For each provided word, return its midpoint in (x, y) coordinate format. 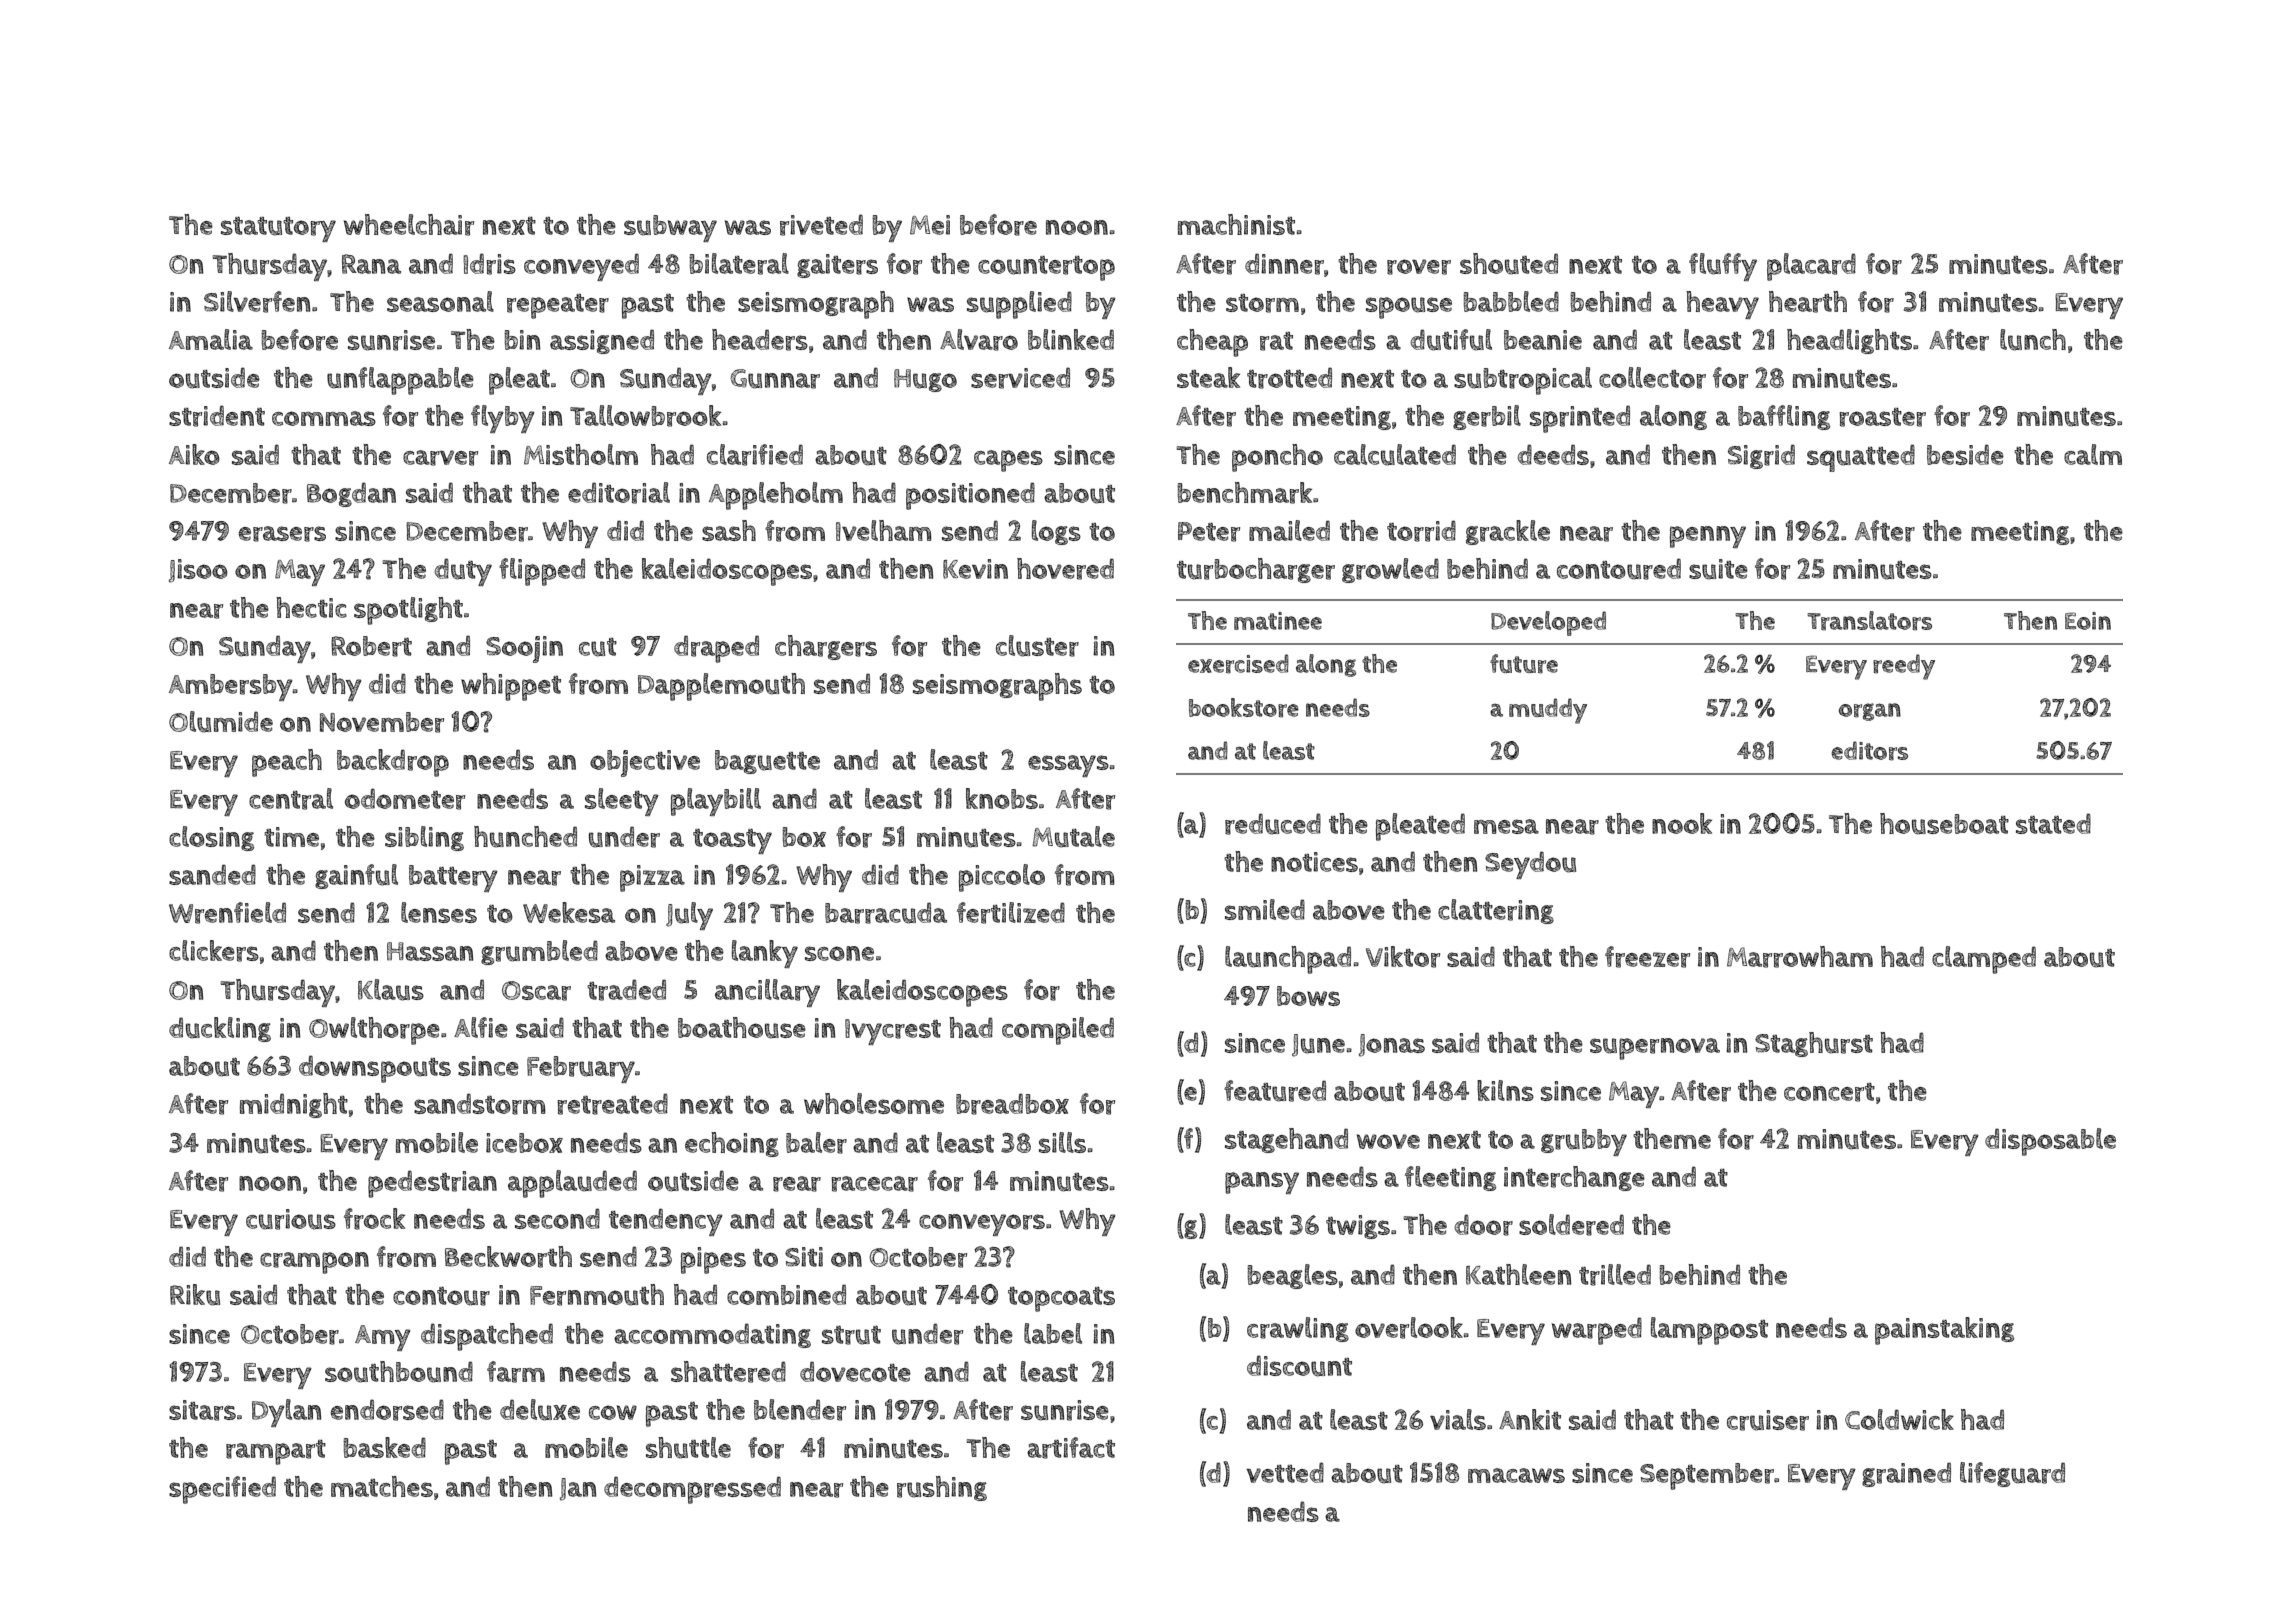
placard (1811, 267)
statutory (278, 229)
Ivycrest (893, 1032)
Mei (930, 225)
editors (1869, 751)
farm (516, 1372)
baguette (767, 762)
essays (1068, 766)
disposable (2050, 1142)
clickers (214, 951)
